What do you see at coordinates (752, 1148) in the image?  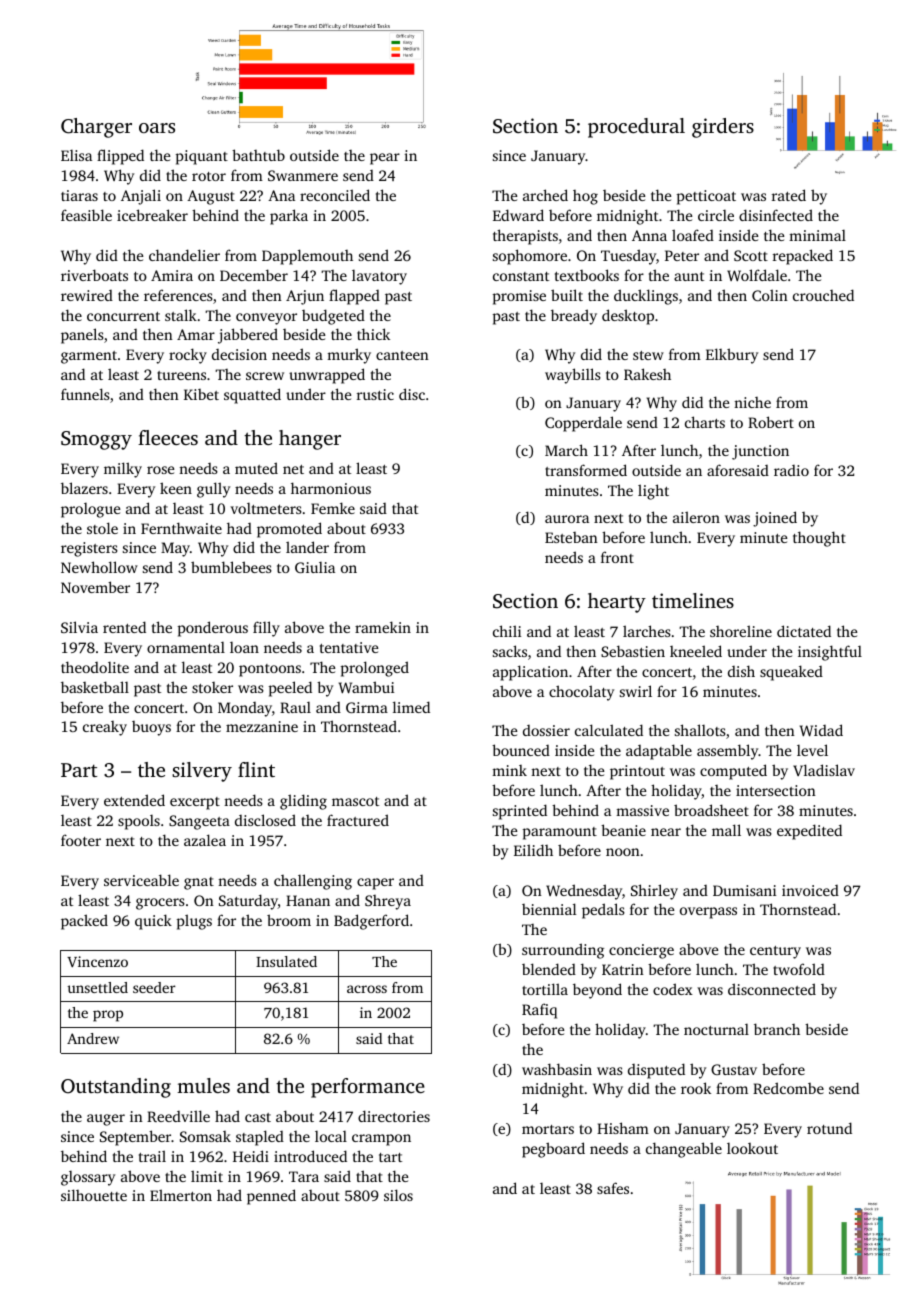 I see `lookout` at bounding box center [752, 1148].
